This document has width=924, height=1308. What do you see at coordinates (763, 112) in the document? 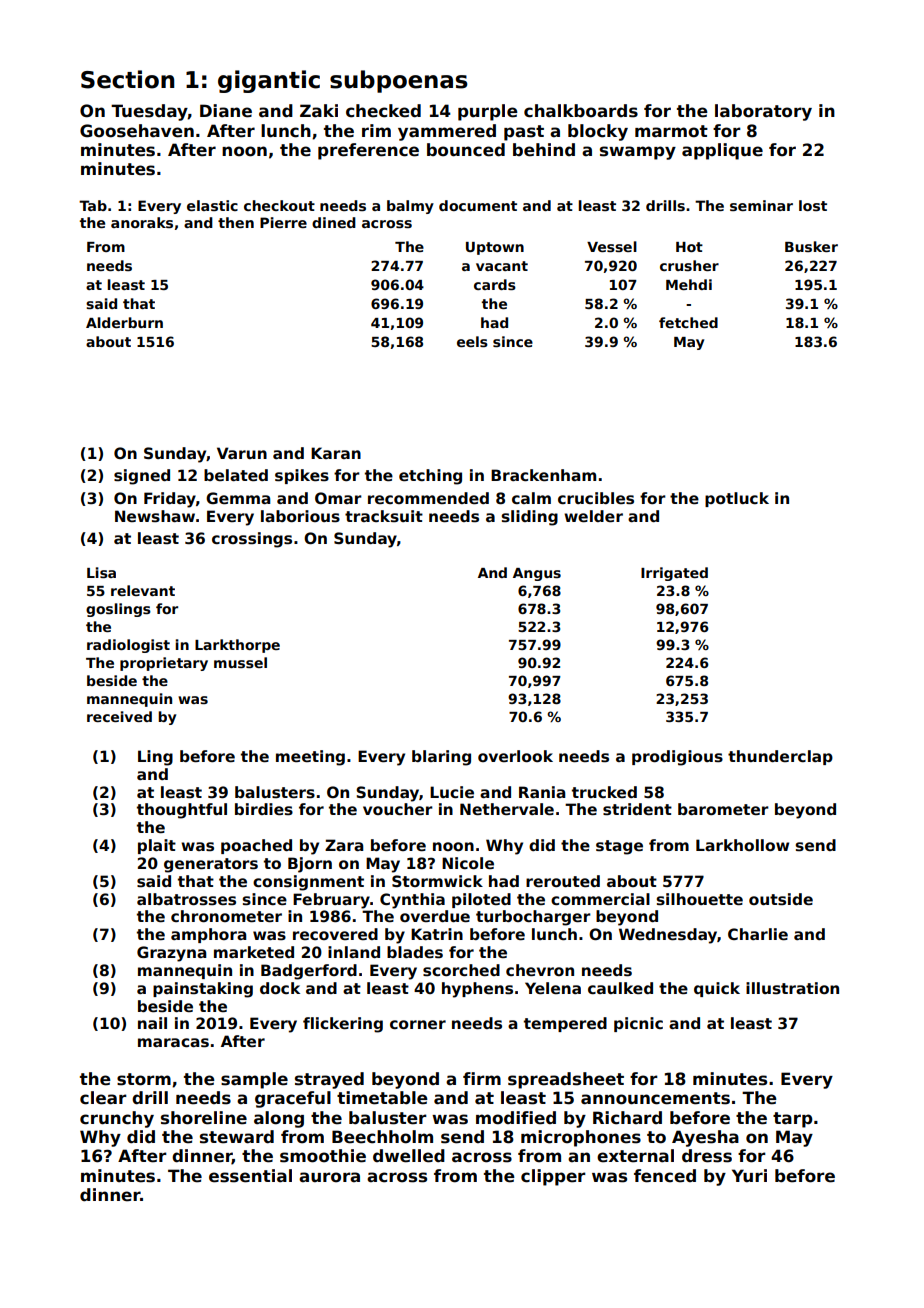
I see `laboratory` at bounding box center [763, 112].
